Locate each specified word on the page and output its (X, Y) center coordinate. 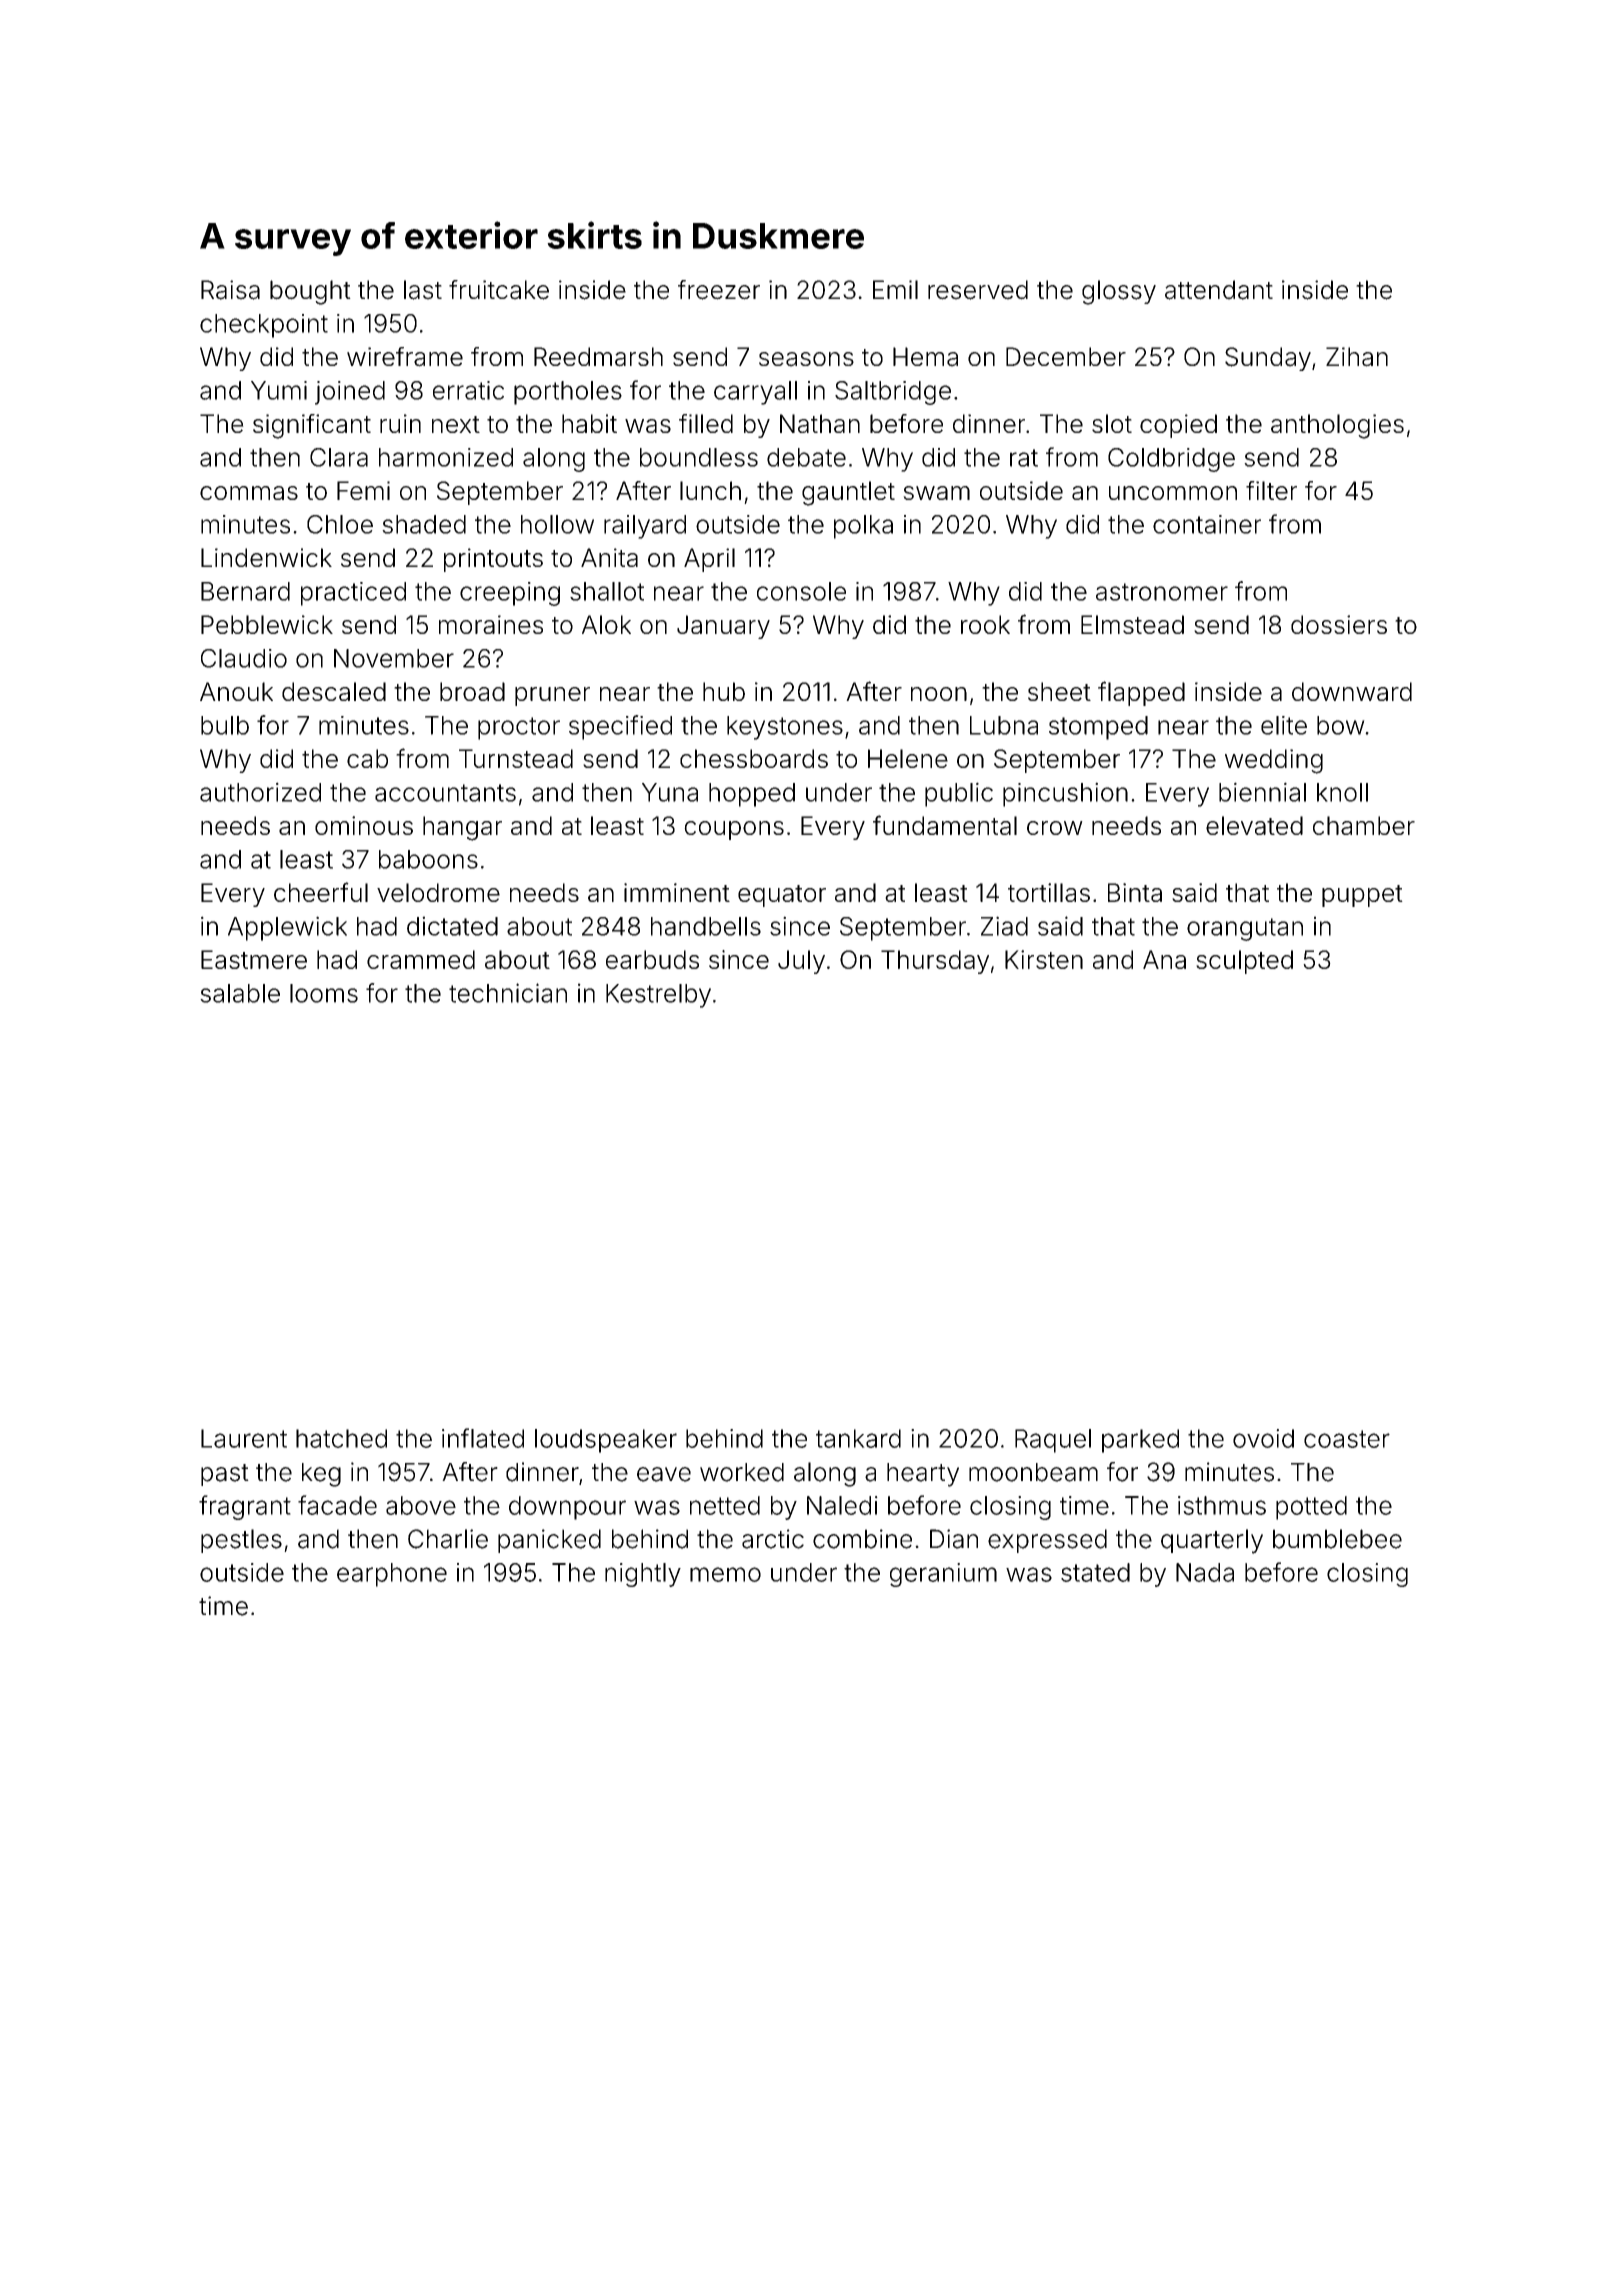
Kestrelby (658, 996)
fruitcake (499, 290)
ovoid (1263, 1438)
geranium (943, 1575)
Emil (895, 289)
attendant (1219, 290)
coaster (1347, 1439)
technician (508, 993)
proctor (519, 728)
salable (240, 993)
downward (1352, 691)
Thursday (935, 962)
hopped (752, 795)
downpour (567, 1508)
